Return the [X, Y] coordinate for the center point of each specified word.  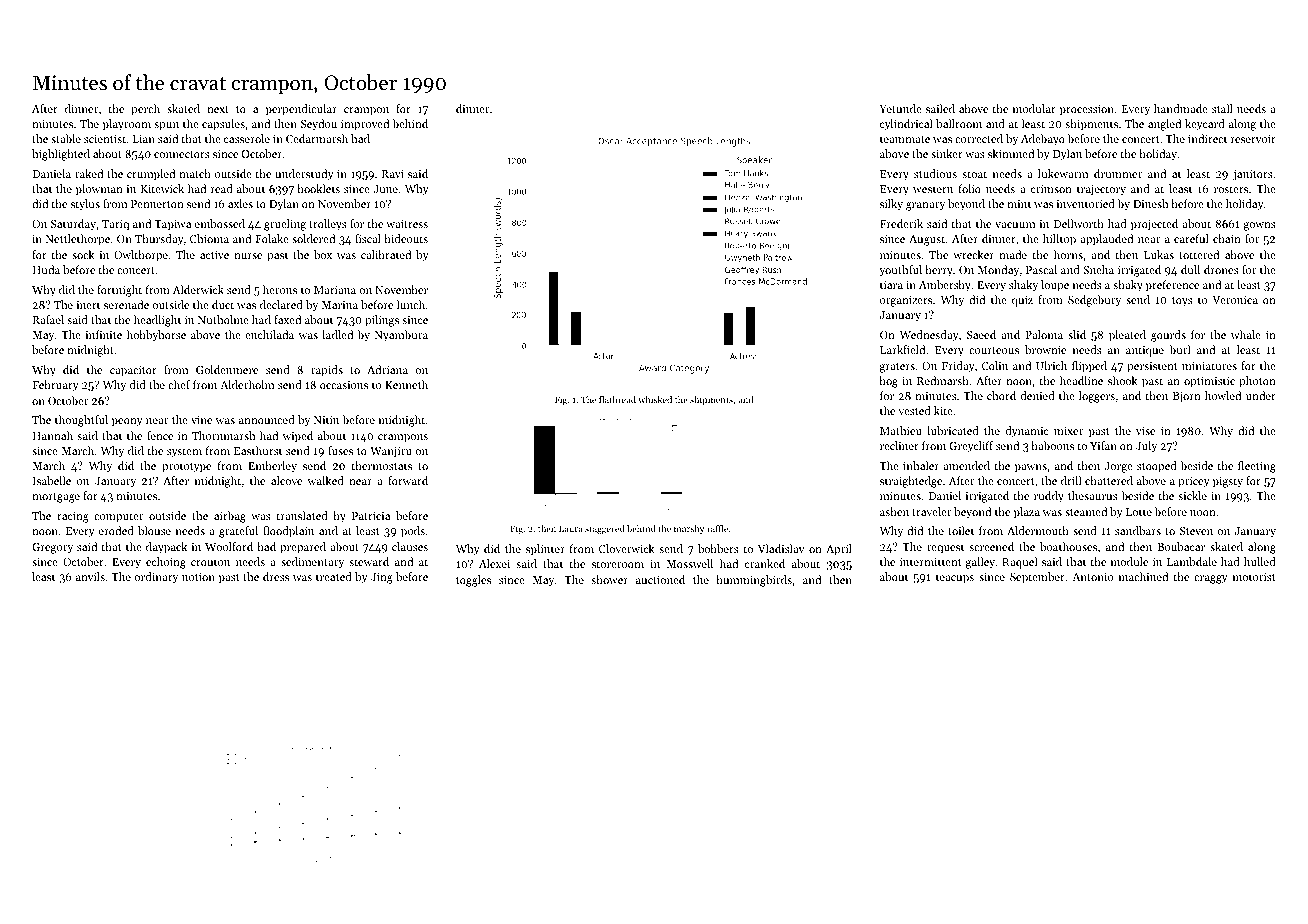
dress [276, 576]
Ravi [393, 174]
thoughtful [81, 421]
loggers [1097, 397]
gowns [1260, 226]
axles [240, 203]
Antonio [1092, 577]
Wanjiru [391, 452]
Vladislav [781, 548]
